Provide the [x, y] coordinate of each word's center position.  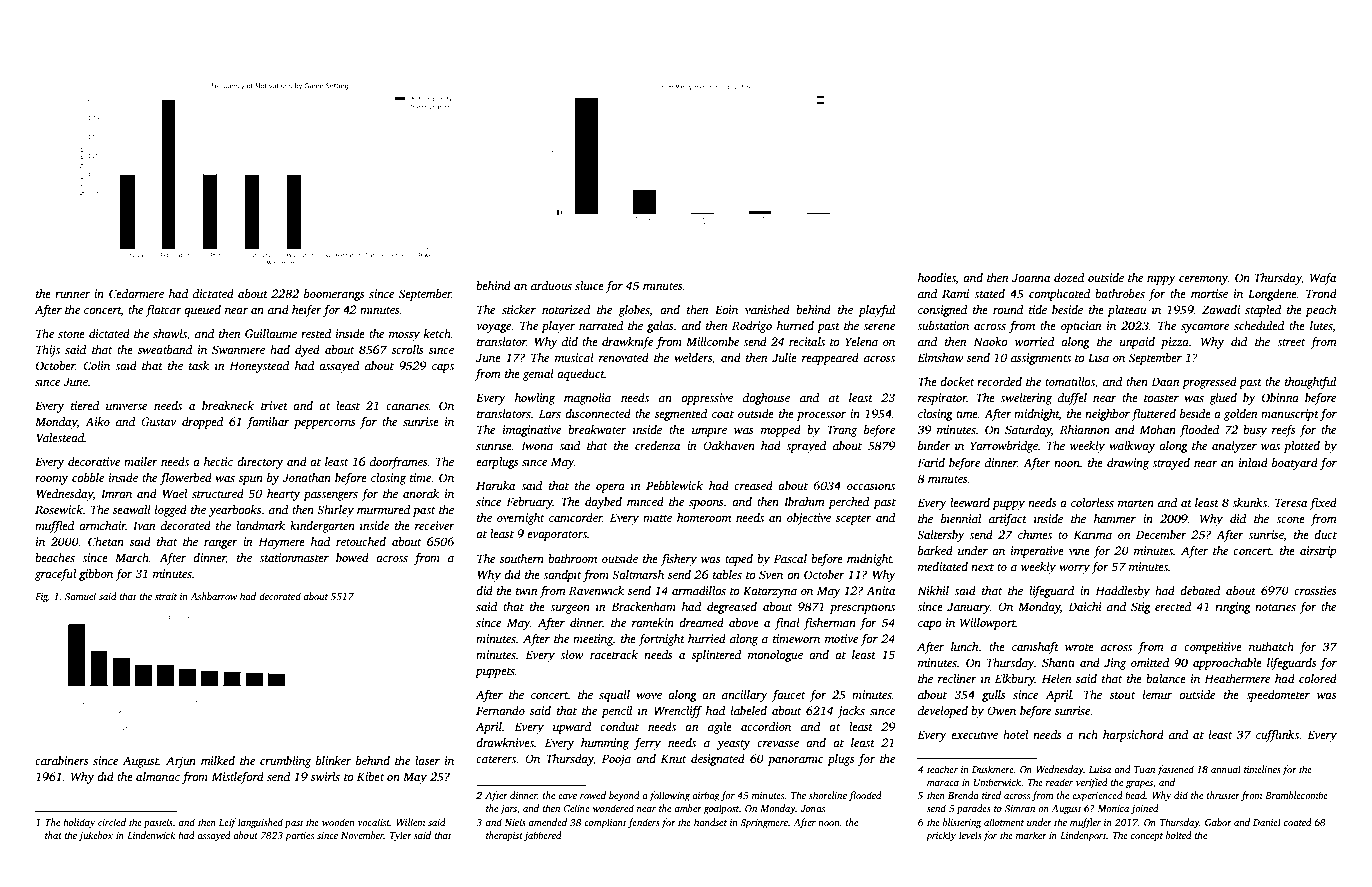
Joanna [1031, 277]
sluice [589, 285]
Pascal [790, 558]
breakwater [597, 429]
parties [299, 837]
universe [126, 405]
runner [72, 295]
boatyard [1295, 464]
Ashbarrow [214, 596]
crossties [1315, 590]
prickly [941, 836]
